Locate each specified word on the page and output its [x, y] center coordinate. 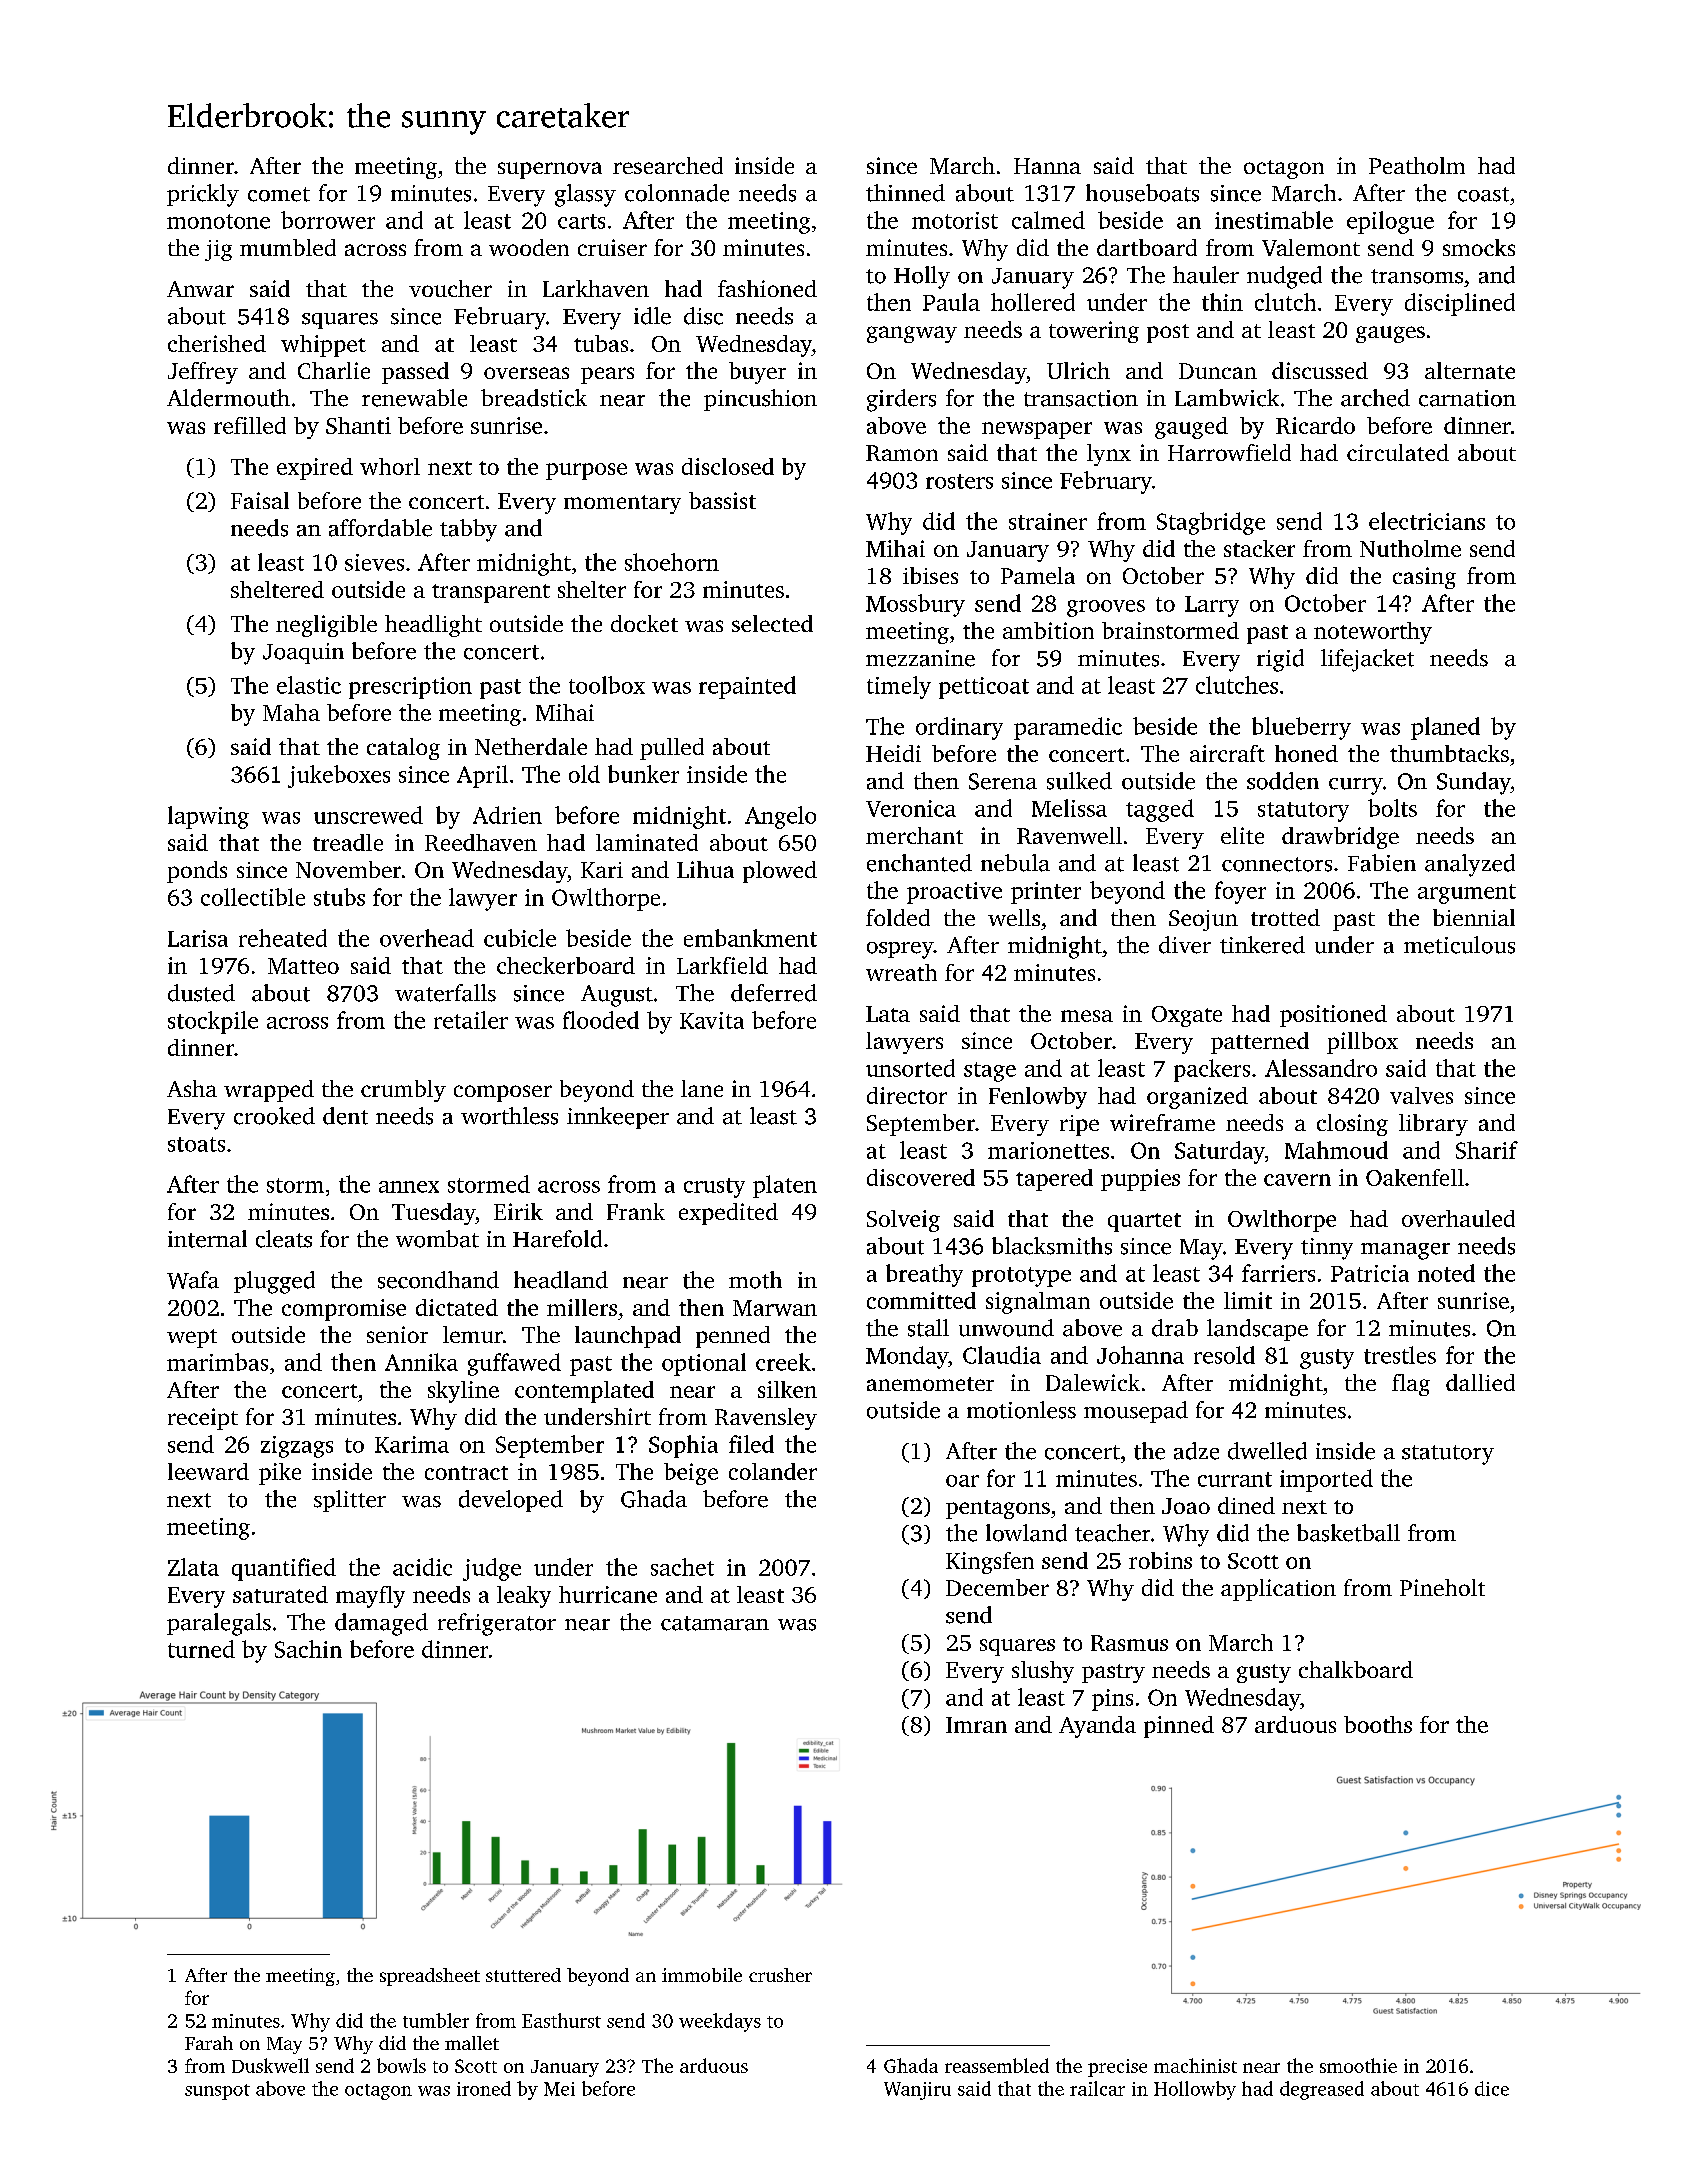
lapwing [208, 817]
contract [466, 1473]
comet [279, 194]
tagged [1160, 810]
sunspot [217, 2092]
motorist [955, 220]
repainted [747, 687]
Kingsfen [990, 1563]
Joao [1186, 1506]
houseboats [1142, 193]
